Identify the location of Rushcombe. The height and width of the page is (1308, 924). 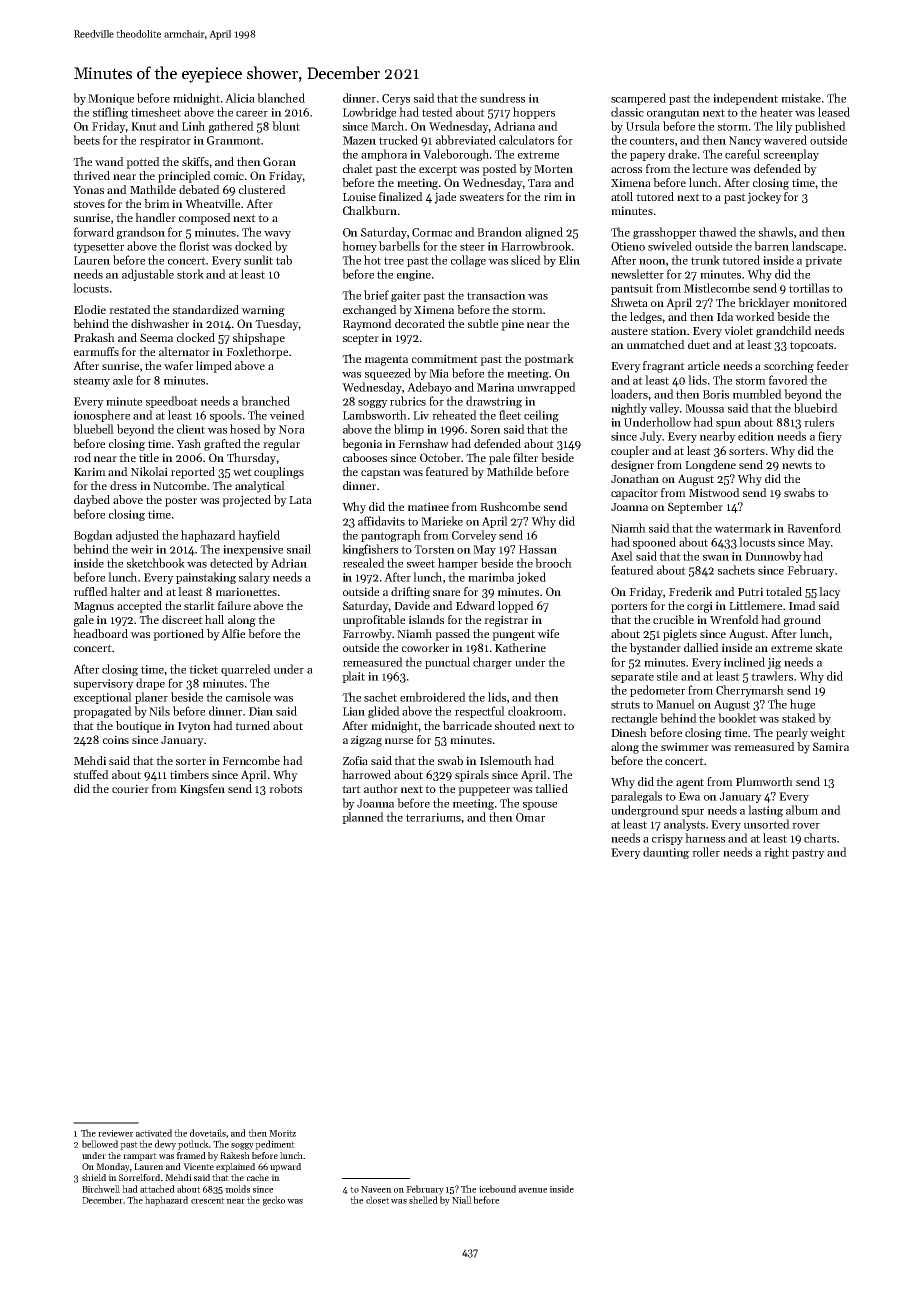
(510, 506).
